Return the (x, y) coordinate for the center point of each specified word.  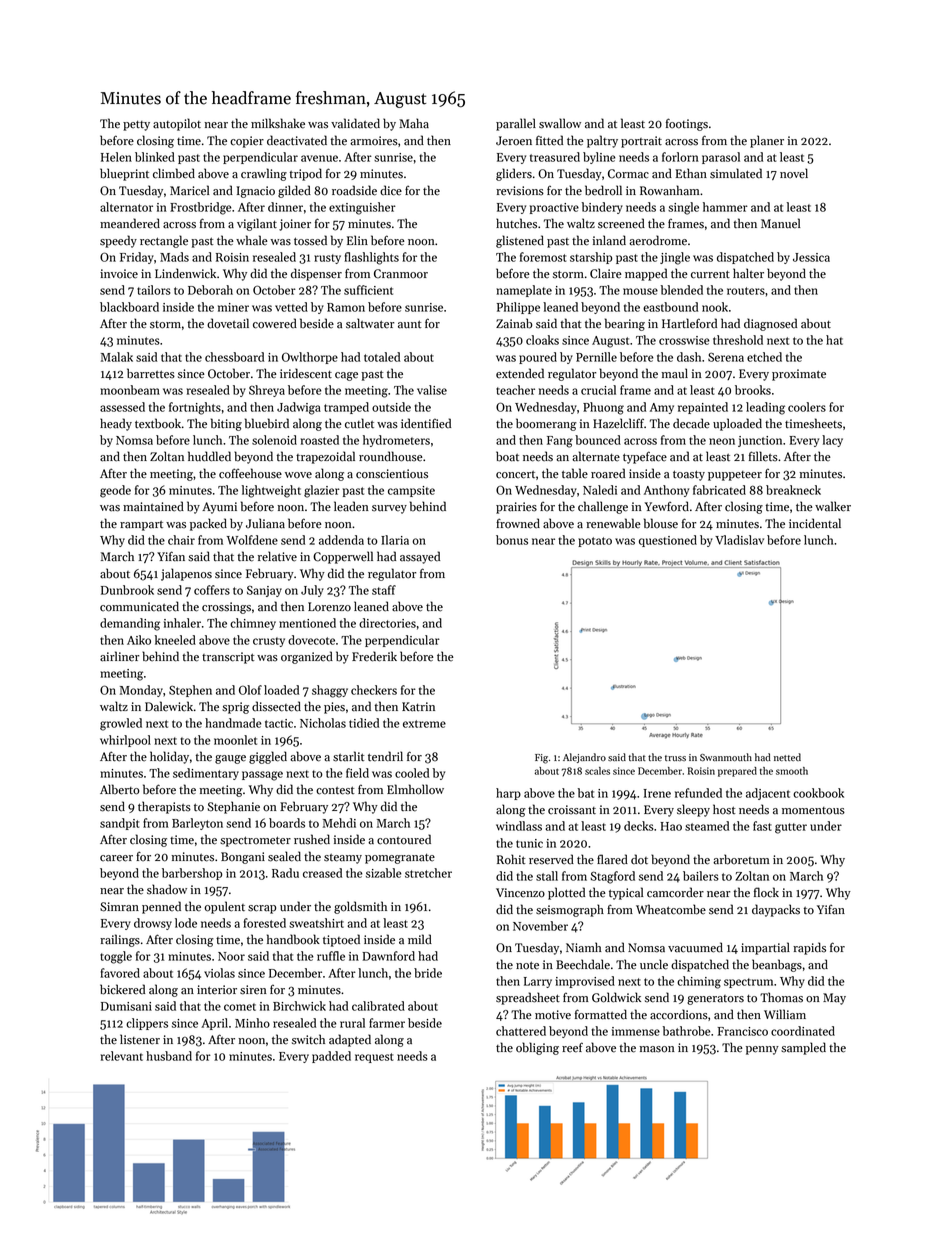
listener (140, 1039)
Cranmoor (401, 274)
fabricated (719, 490)
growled (121, 724)
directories (387, 623)
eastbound (670, 307)
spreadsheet (528, 998)
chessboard (234, 357)
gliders (514, 174)
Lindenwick (185, 273)
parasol (721, 158)
